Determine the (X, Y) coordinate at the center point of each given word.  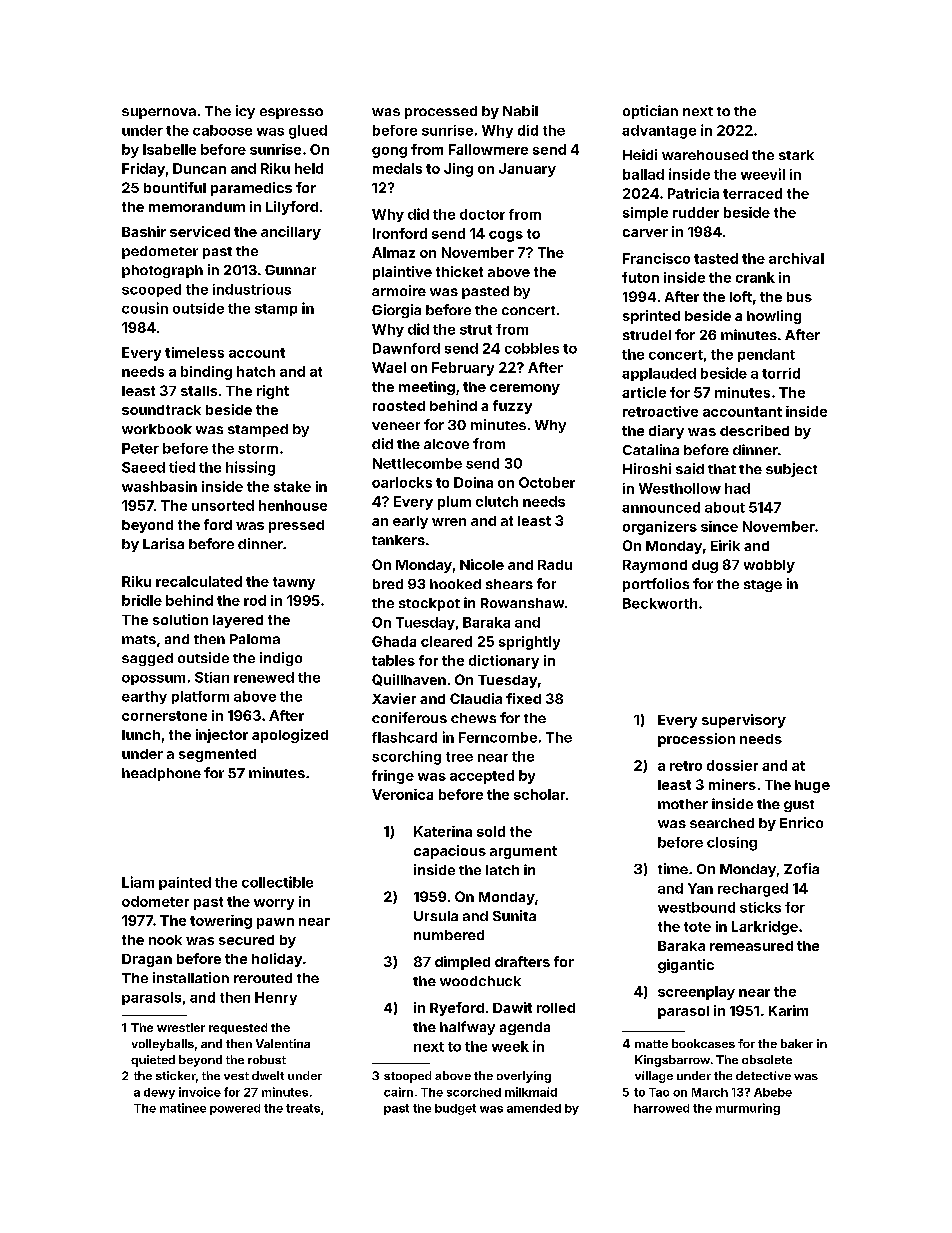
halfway (467, 1028)
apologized (290, 736)
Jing (458, 170)
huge (812, 786)
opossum (153, 680)
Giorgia (396, 311)
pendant (766, 355)
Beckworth (660, 603)
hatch (256, 371)
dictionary (504, 662)
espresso (291, 113)
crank (755, 277)
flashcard (404, 737)
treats (303, 1108)
